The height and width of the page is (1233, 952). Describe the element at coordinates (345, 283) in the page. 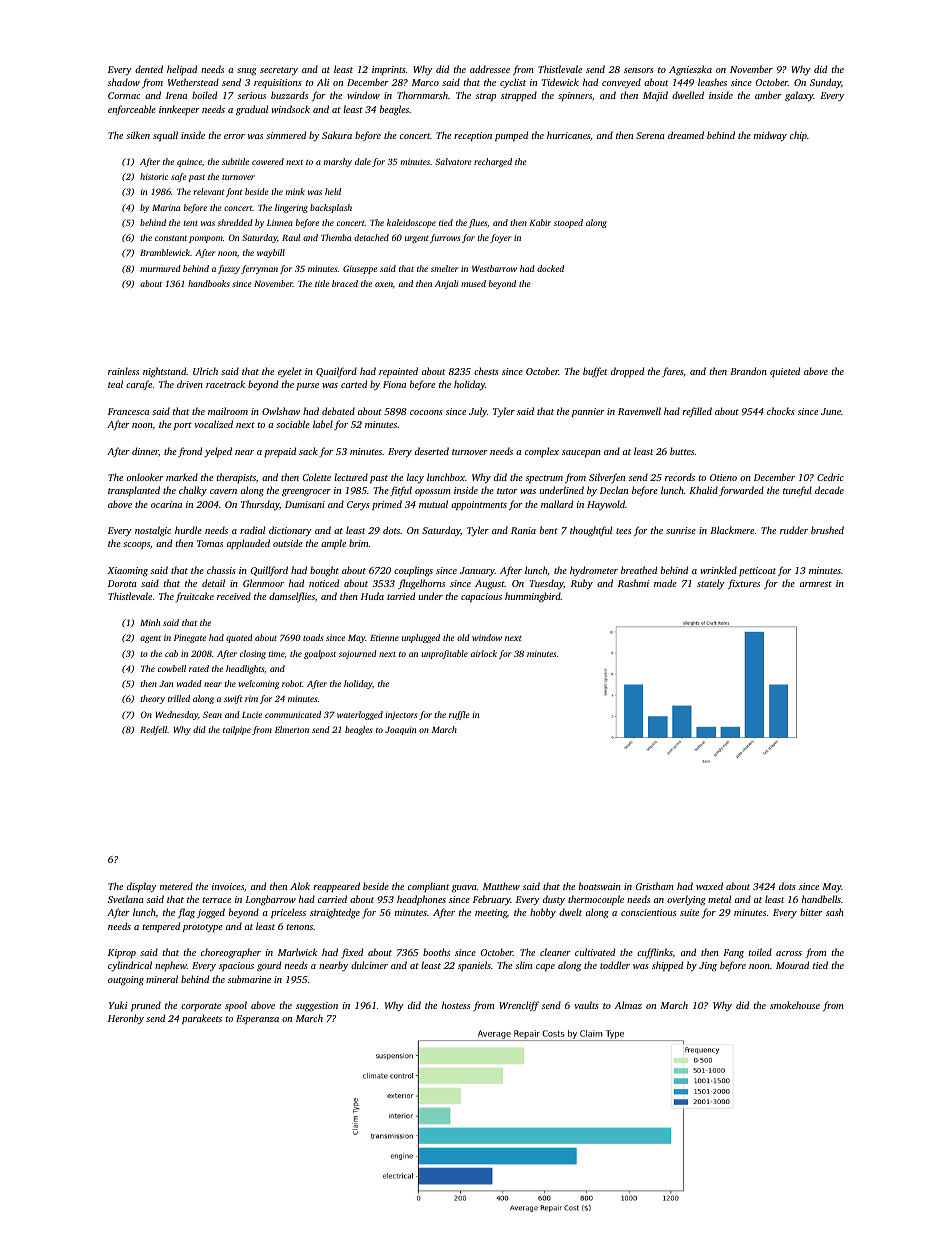

I see `braced` at that location.
